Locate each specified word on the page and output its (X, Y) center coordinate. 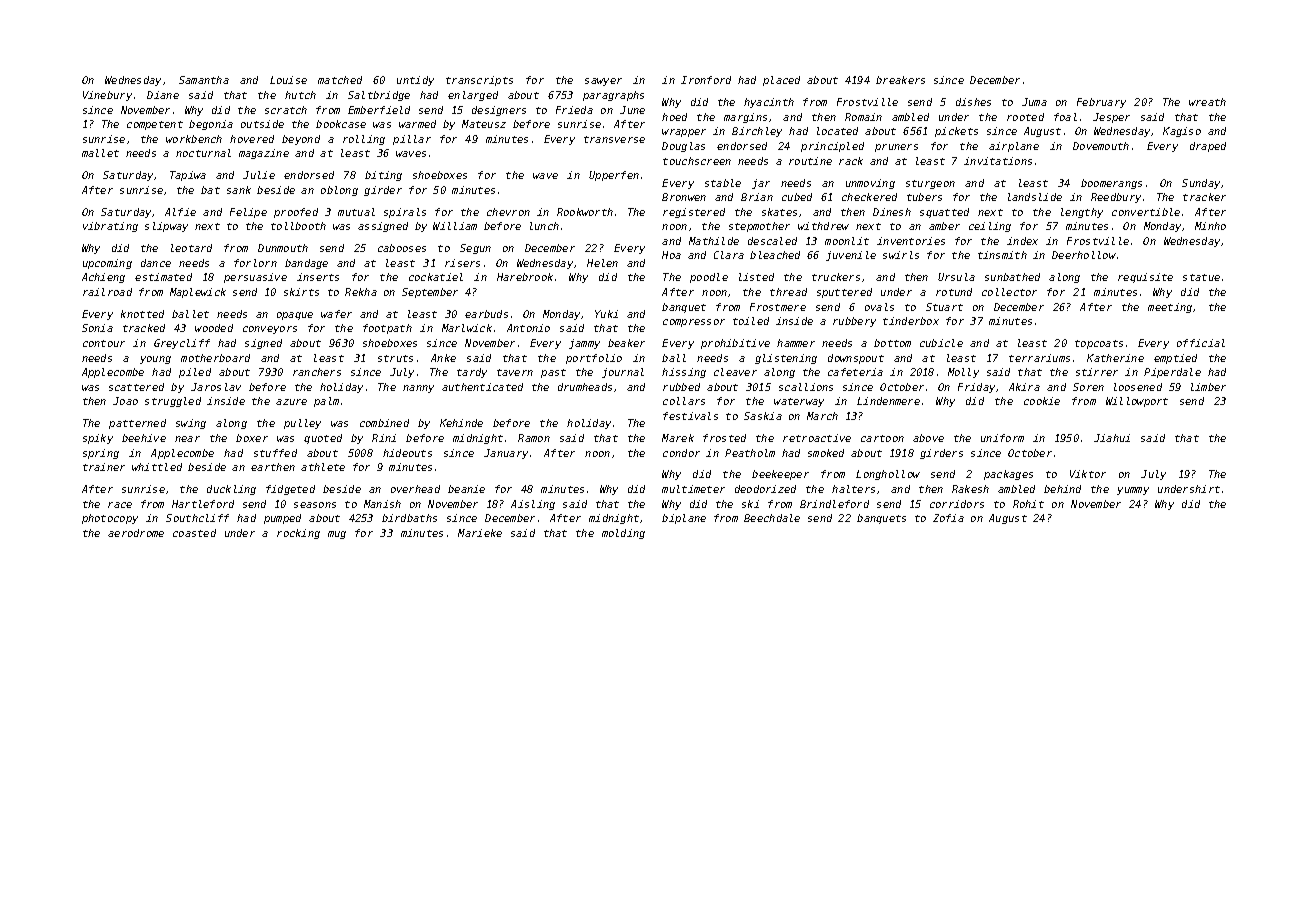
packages (1008, 475)
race (120, 505)
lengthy (1082, 213)
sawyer (603, 82)
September (430, 293)
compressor (694, 323)
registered (694, 213)
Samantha (204, 80)
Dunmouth (283, 248)
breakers (900, 80)
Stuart (944, 307)
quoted (323, 439)
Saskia (763, 416)
